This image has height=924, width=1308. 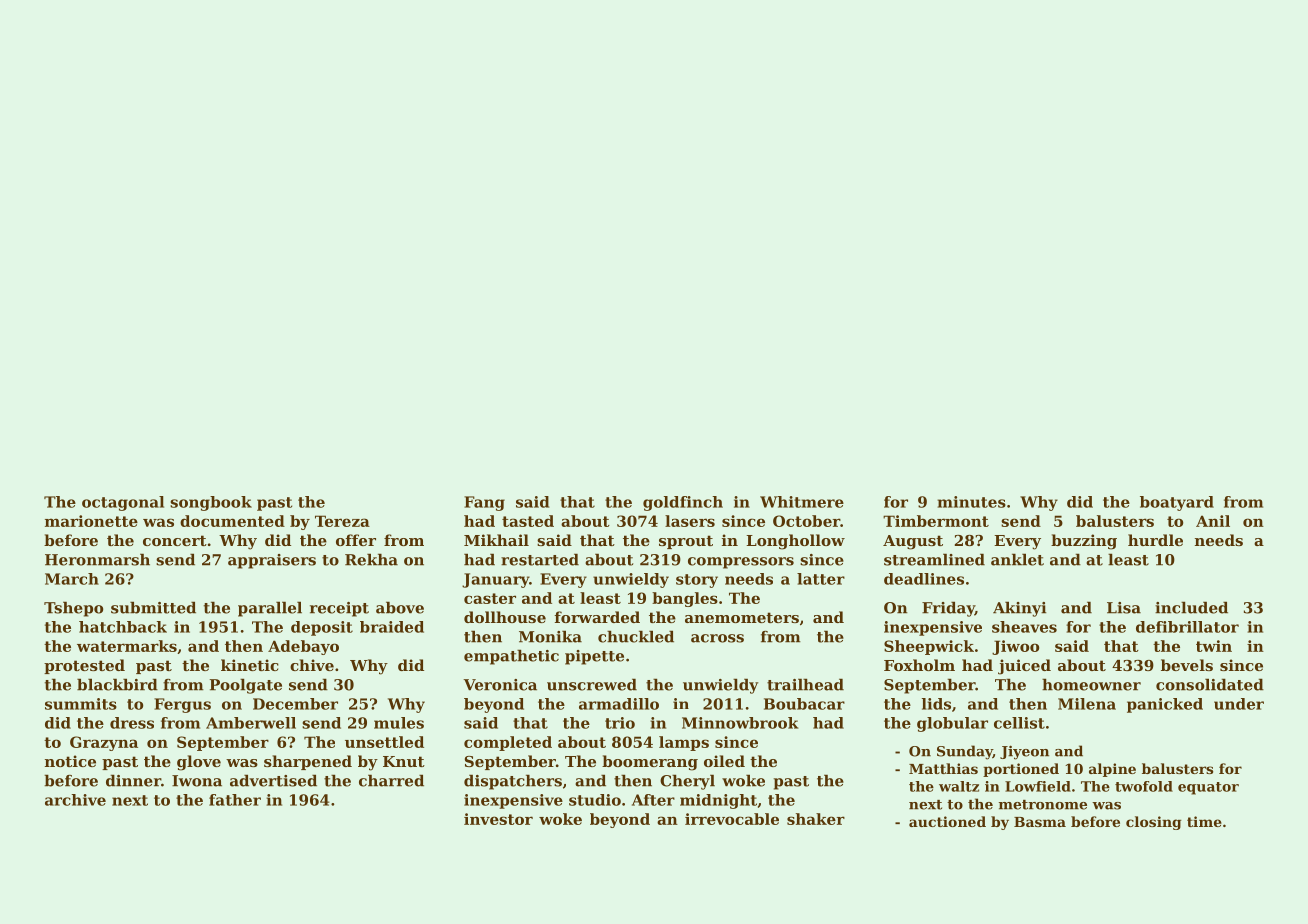 What do you see at coordinates (741, 563) in the image?
I see `compressors` at bounding box center [741, 563].
